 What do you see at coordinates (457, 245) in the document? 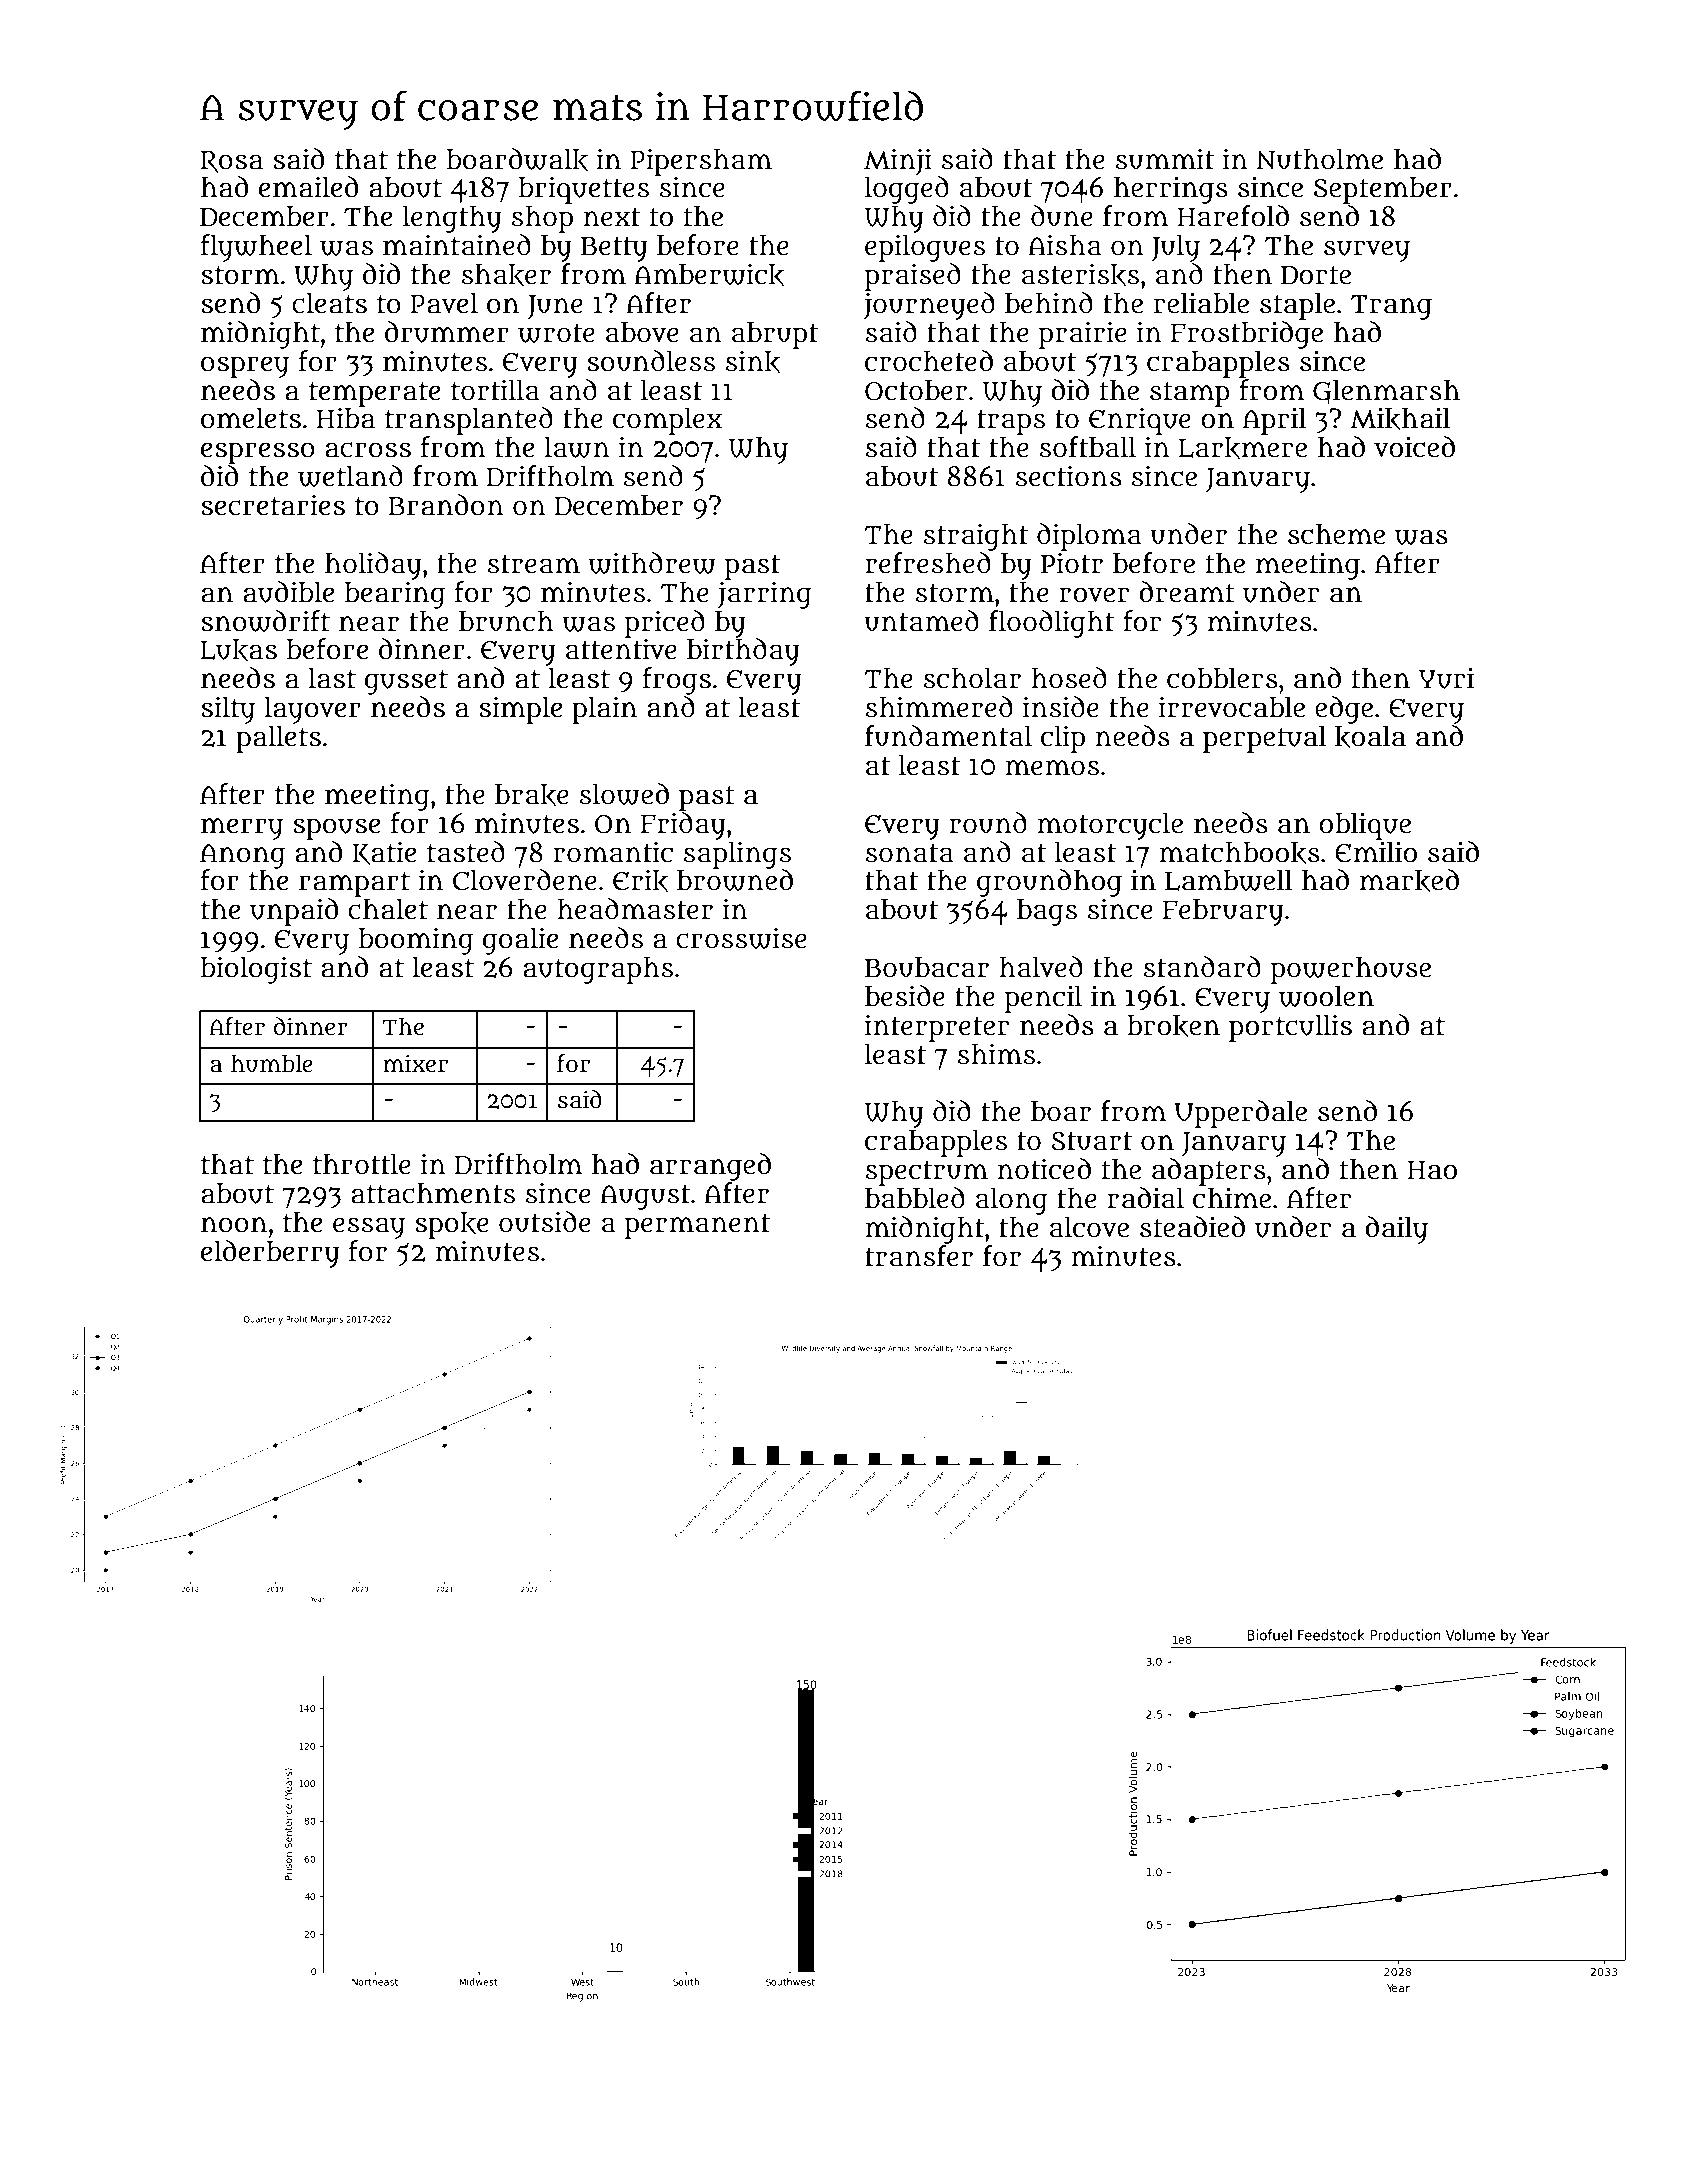
I see `maintained` at bounding box center [457, 245].
